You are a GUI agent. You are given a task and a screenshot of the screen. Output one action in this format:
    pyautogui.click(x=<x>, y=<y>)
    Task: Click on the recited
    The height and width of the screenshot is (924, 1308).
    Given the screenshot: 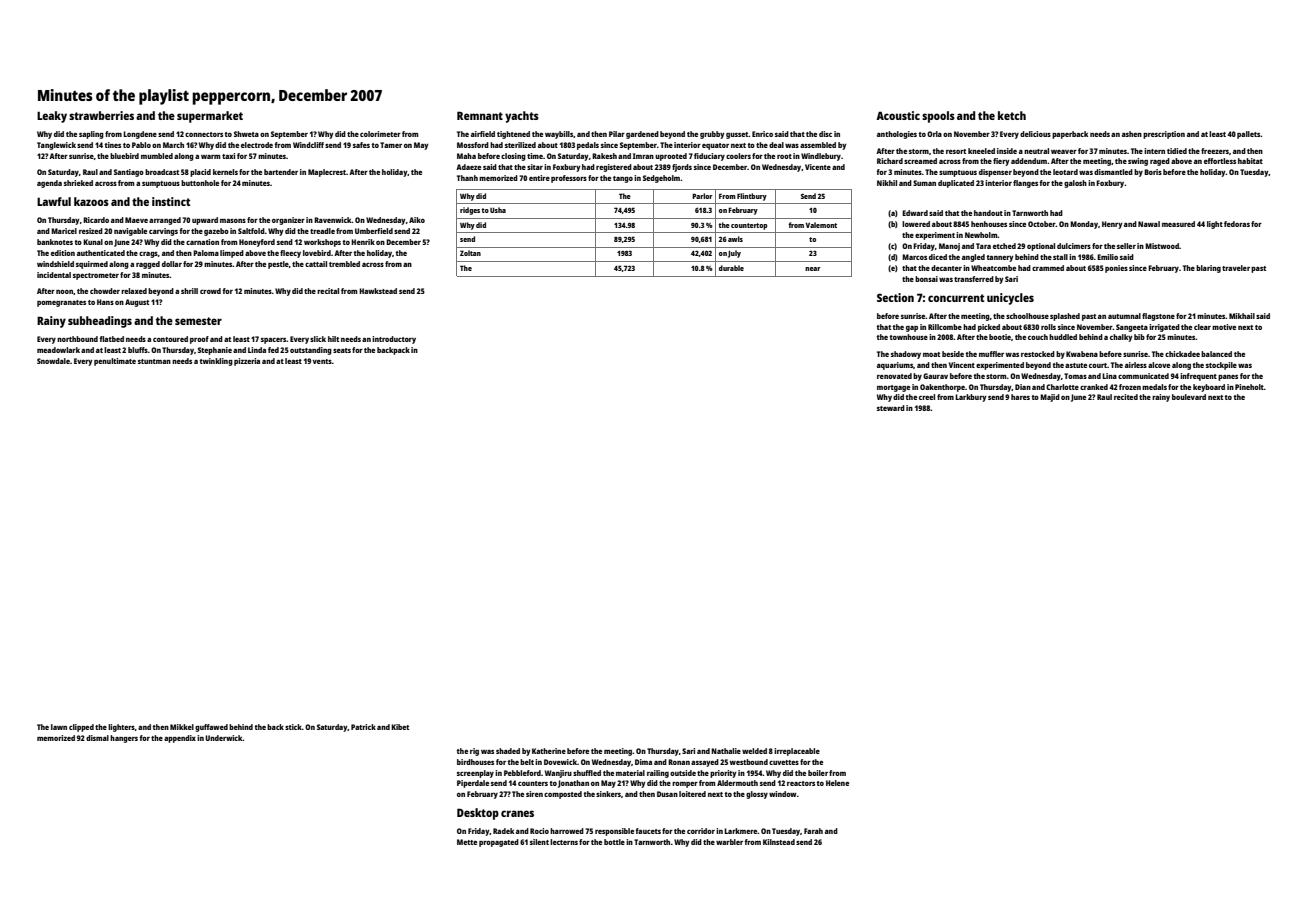 What is the action you would take?
    pyautogui.click(x=1126, y=397)
